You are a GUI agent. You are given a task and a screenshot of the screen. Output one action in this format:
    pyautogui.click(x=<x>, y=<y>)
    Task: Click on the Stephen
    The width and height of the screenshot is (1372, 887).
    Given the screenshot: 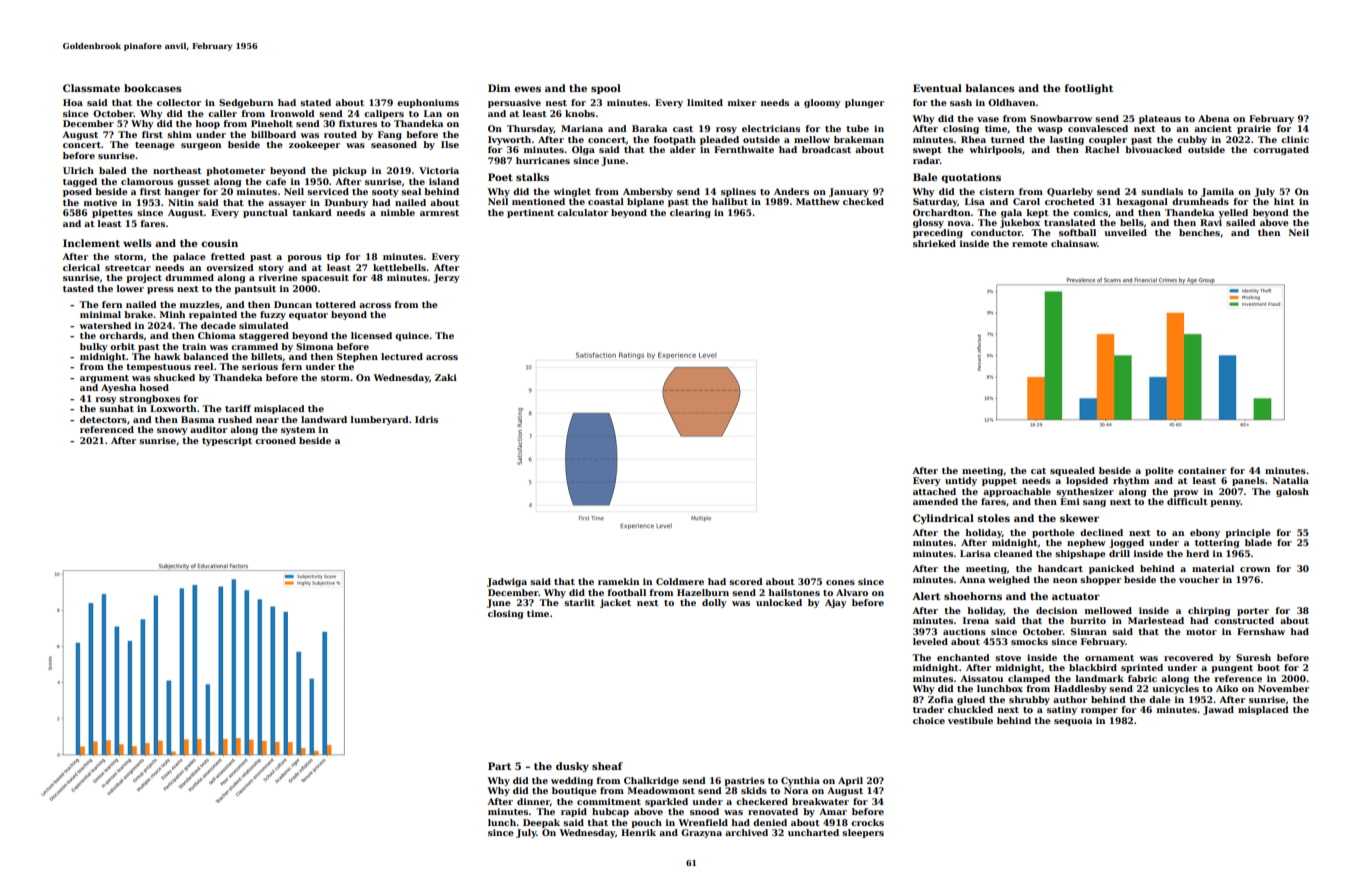 What is the action you would take?
    pyautogui.click(x=357, y=357)
